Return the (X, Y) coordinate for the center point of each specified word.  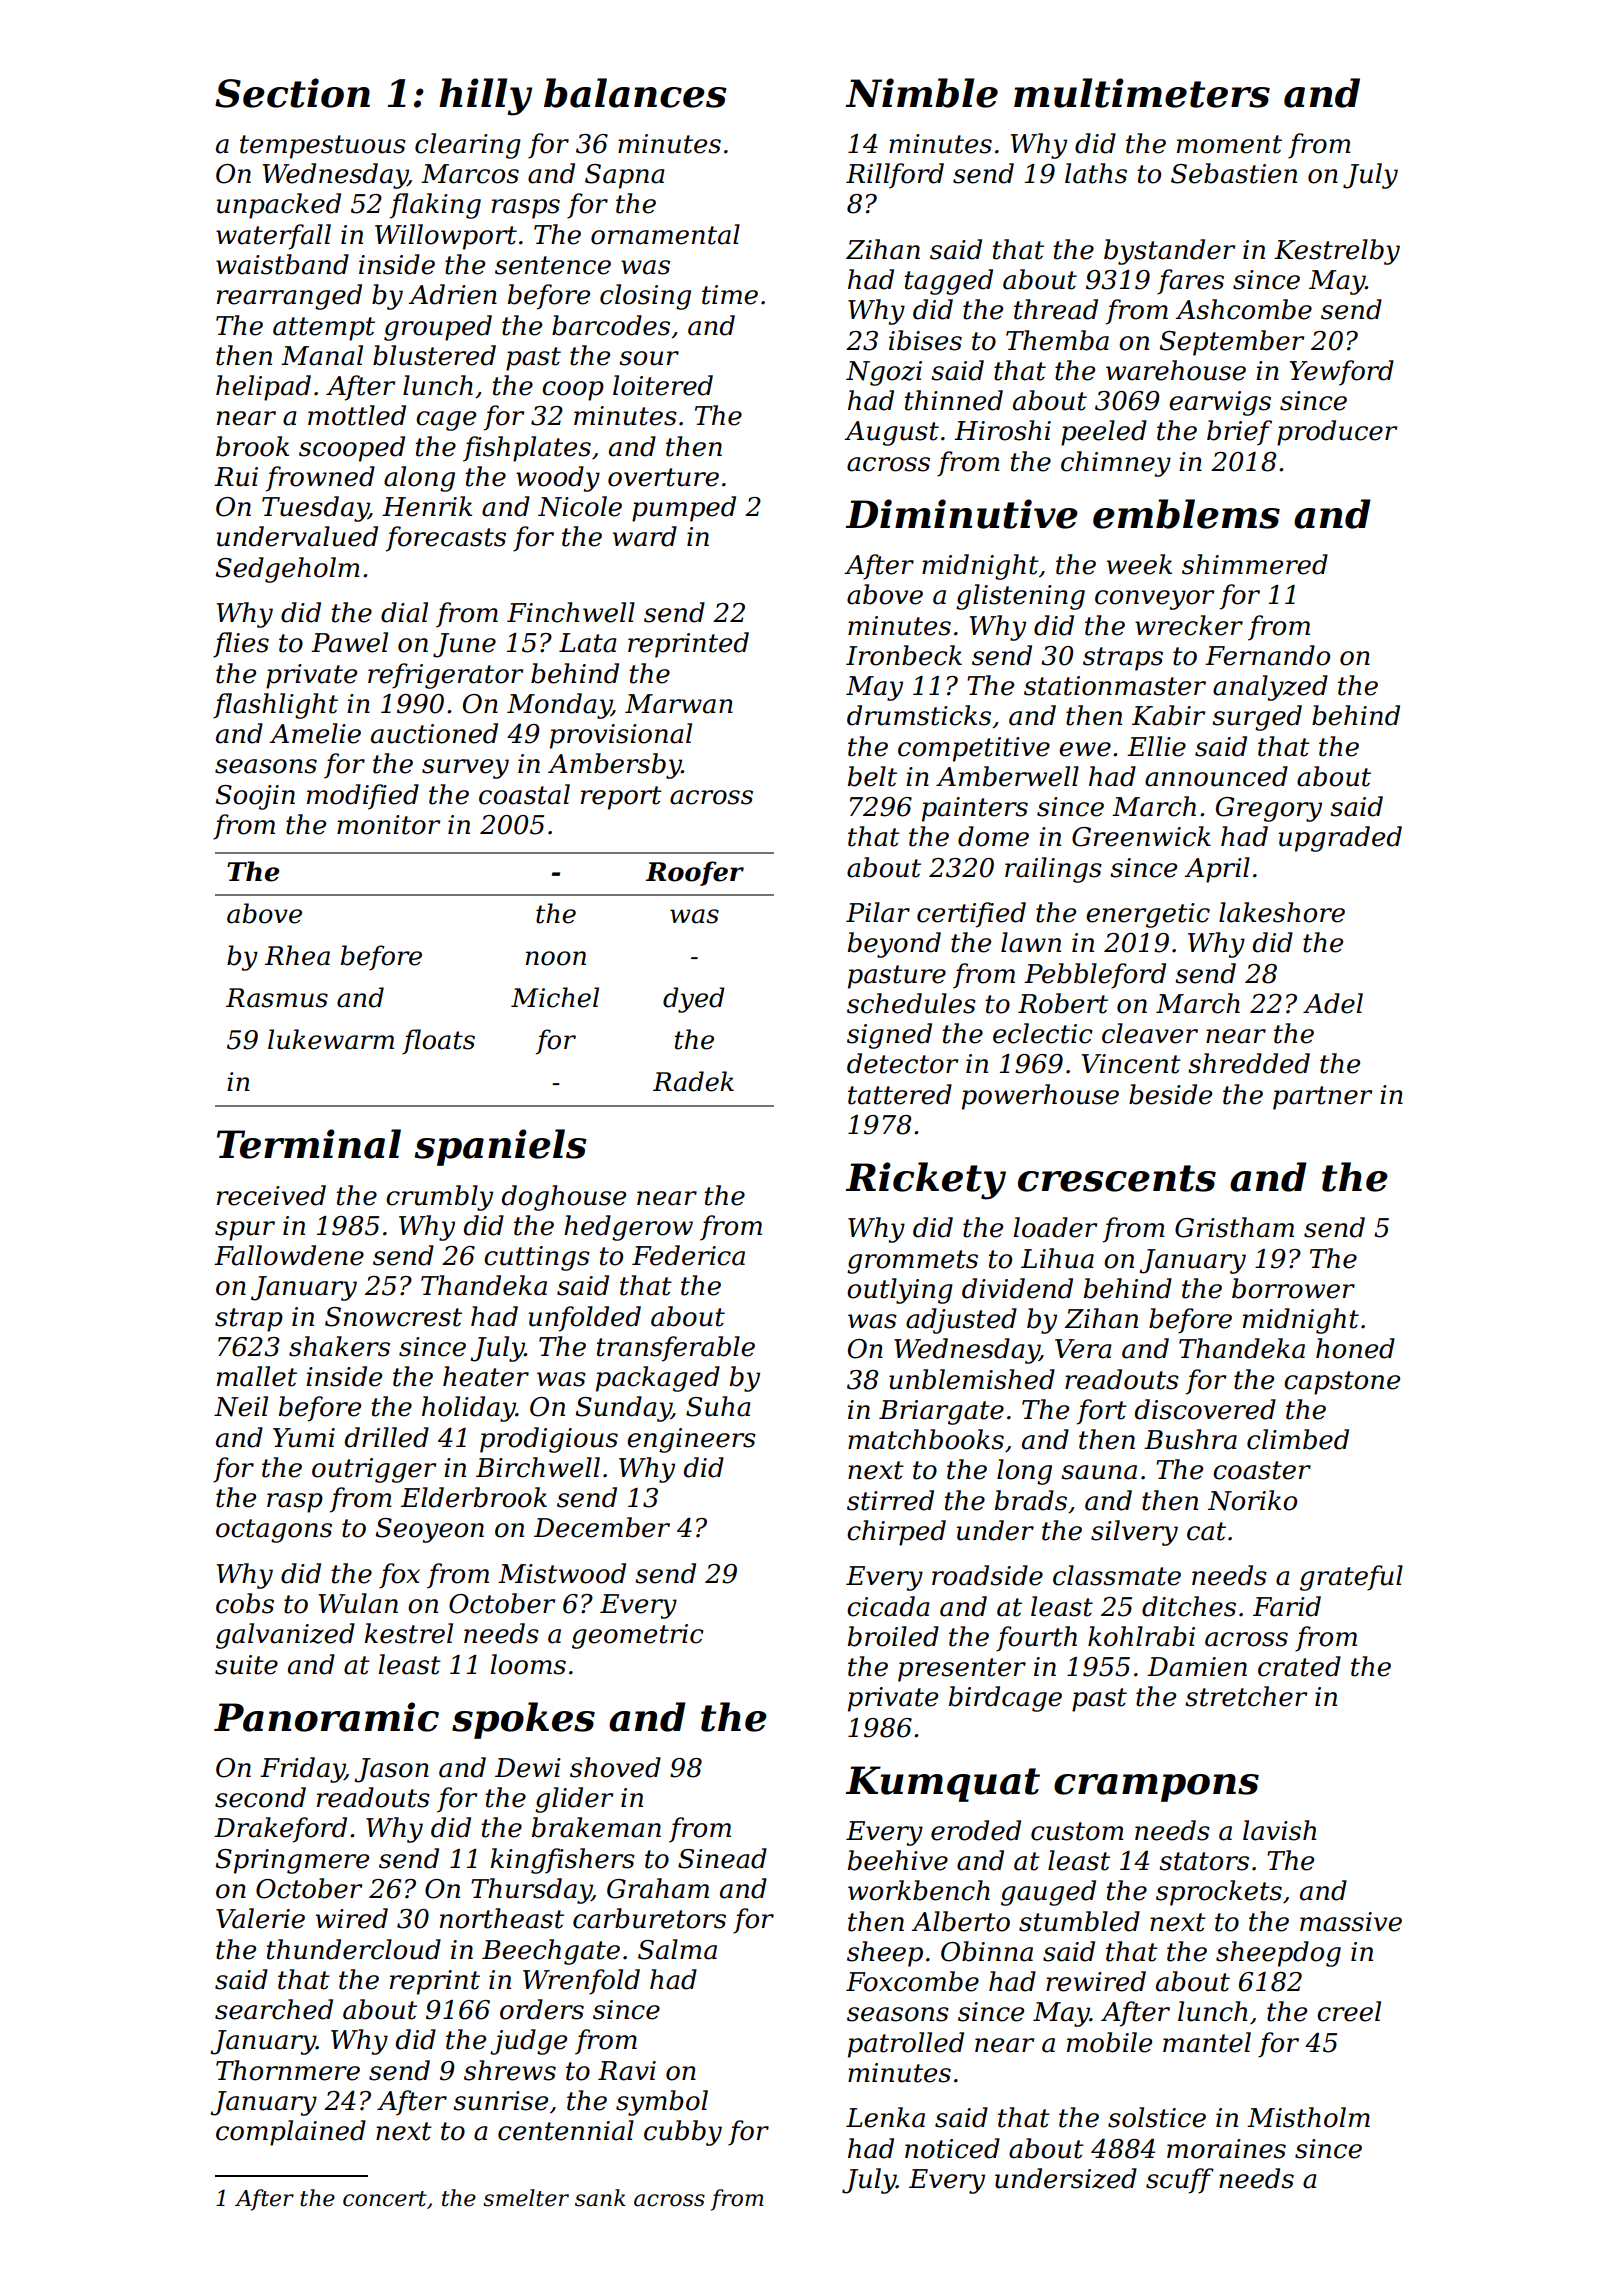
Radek (693, 1081)
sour (649, 358)
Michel (555, 997)
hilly (485, 97)
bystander (1169, 252)
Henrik (427, 506)
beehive (898, 1860)
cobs (245, 1603)
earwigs (1220, 403)
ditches (1189, 1606)
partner (1322, 1098)
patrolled (906, 2045)
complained (291, 2133)
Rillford (895, 176)
